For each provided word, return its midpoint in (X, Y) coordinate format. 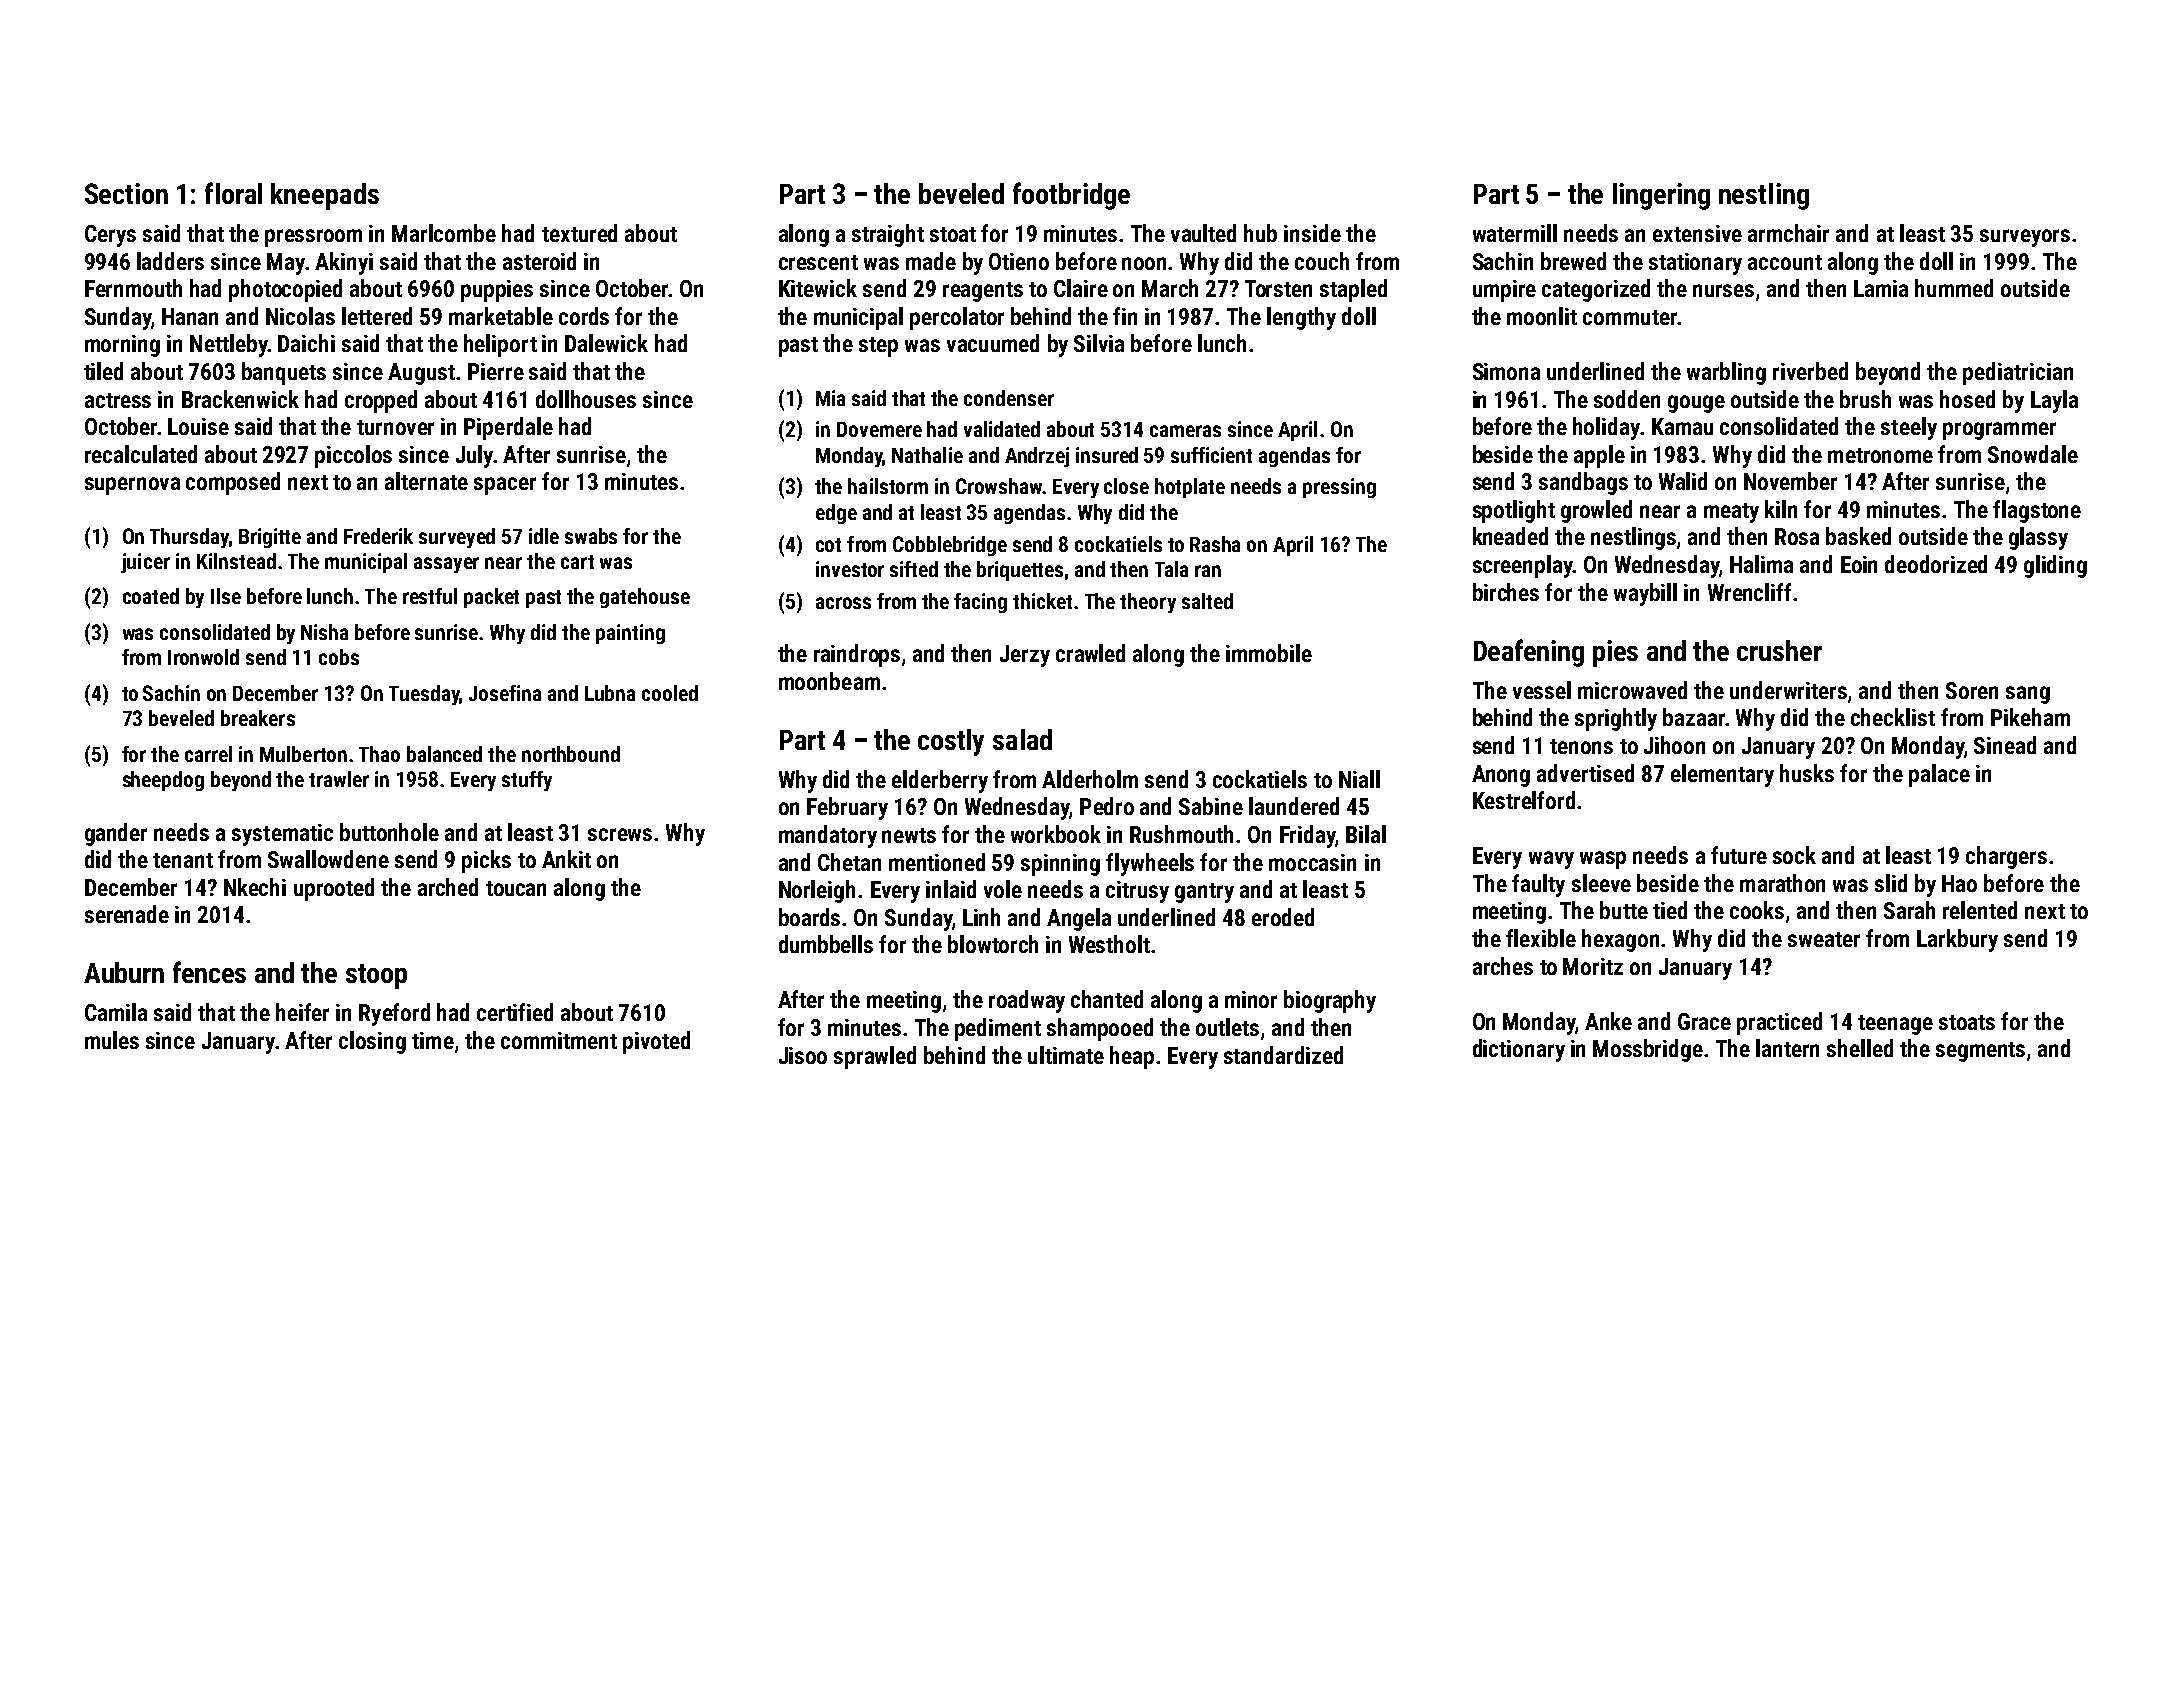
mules (112, 1040)
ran (1208, 571)
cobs (339, 657)
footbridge (1071, 196)
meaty (1731, 513)
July (475, 456)
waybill (1645, 594)
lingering (1661, 196)
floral (233, 193)
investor (850, 569)
